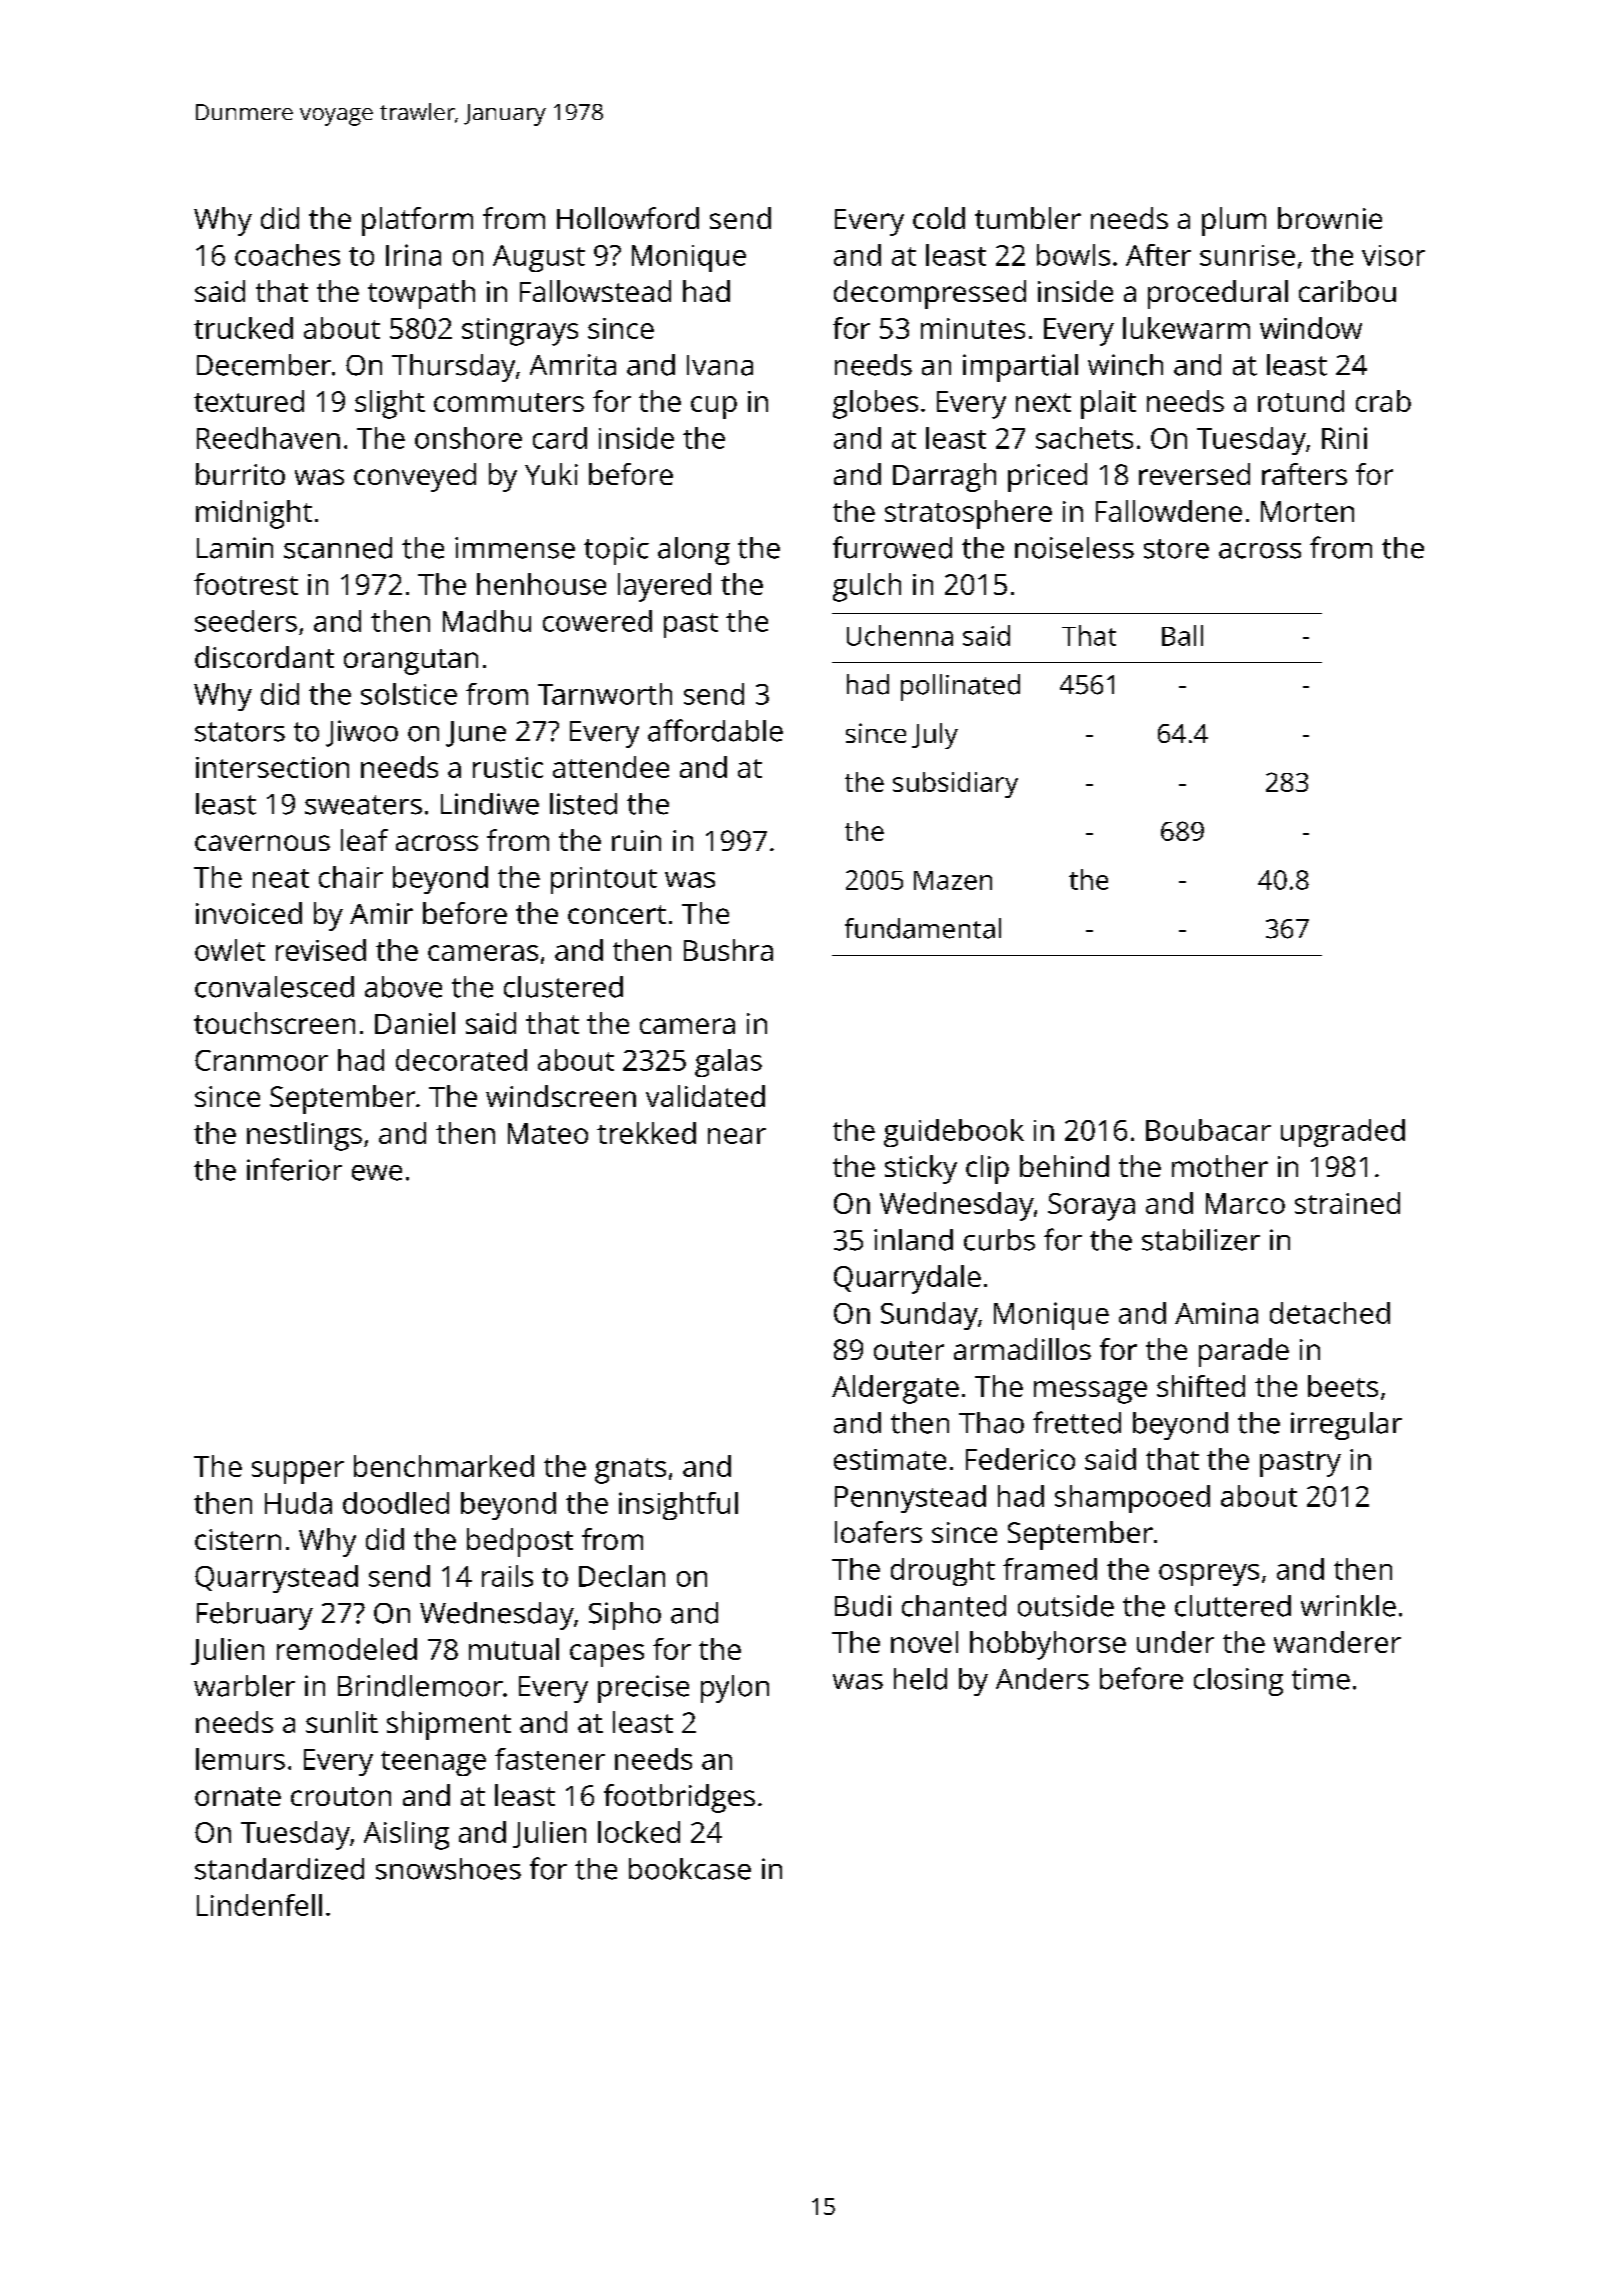 The width and height of the page is (1620, 2292). What do you see at coordinates (1321, 1679) in the page?
I see `time` at bounding box center [1321, 1679].
